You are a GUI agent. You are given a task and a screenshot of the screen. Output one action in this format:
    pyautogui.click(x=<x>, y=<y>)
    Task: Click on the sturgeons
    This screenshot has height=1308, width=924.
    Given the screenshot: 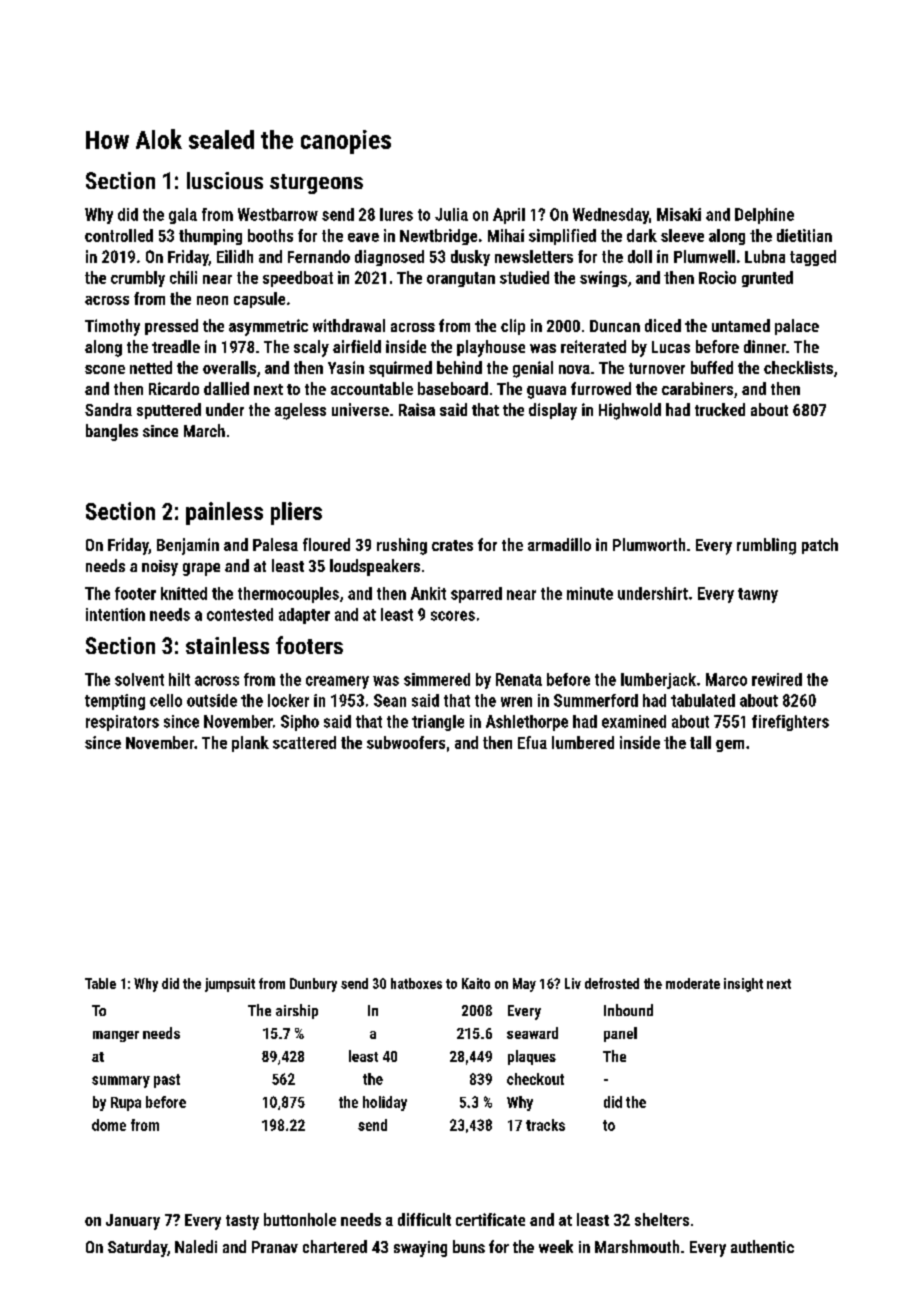 What is the action you would take?
    pyautogui.click(x=316, y=184)
